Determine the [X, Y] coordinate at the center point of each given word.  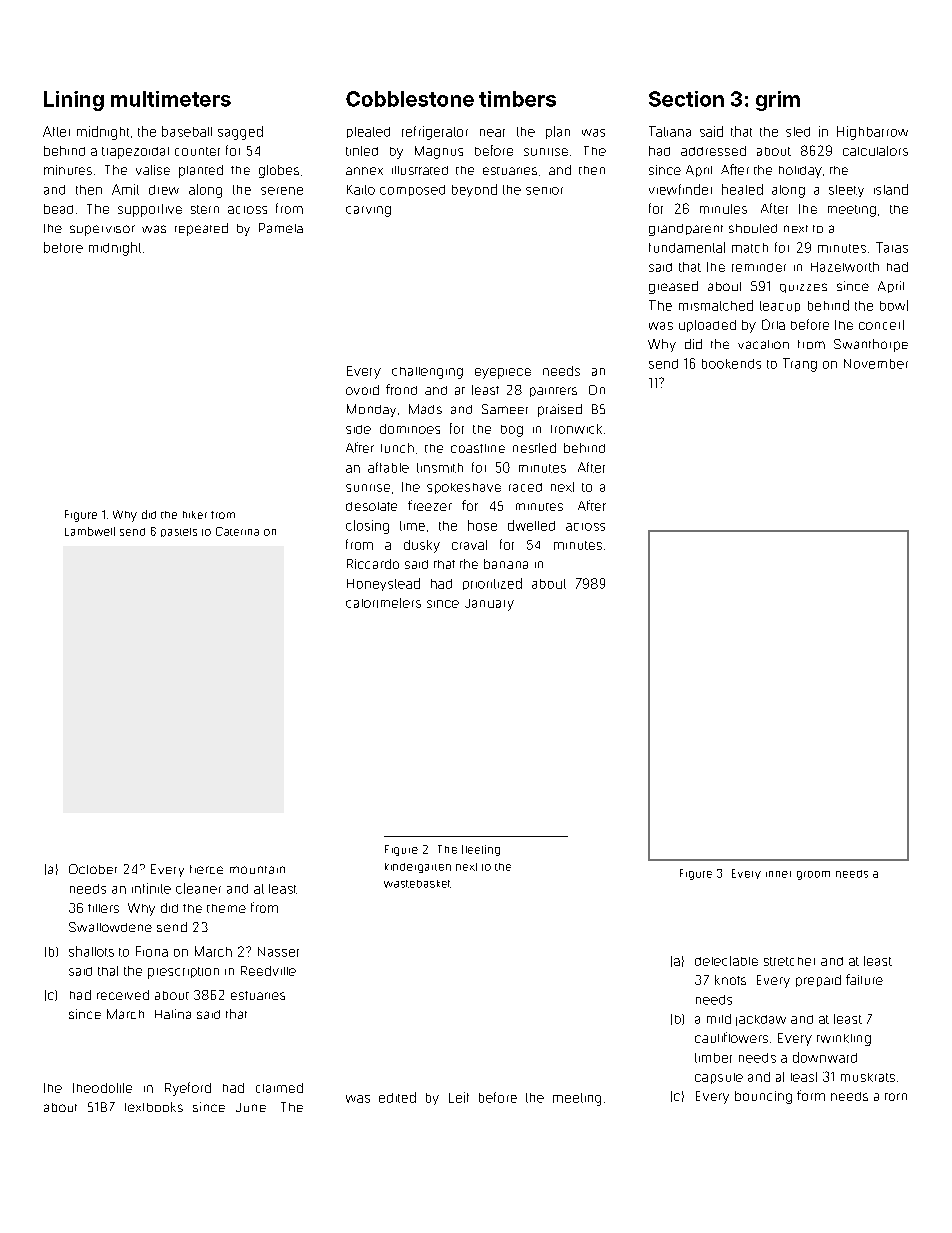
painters [553, 392]
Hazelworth [845, 267]
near [492, 133]
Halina [173, 1014]
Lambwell [90, 531]
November [876, 364]
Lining [74, 101]
